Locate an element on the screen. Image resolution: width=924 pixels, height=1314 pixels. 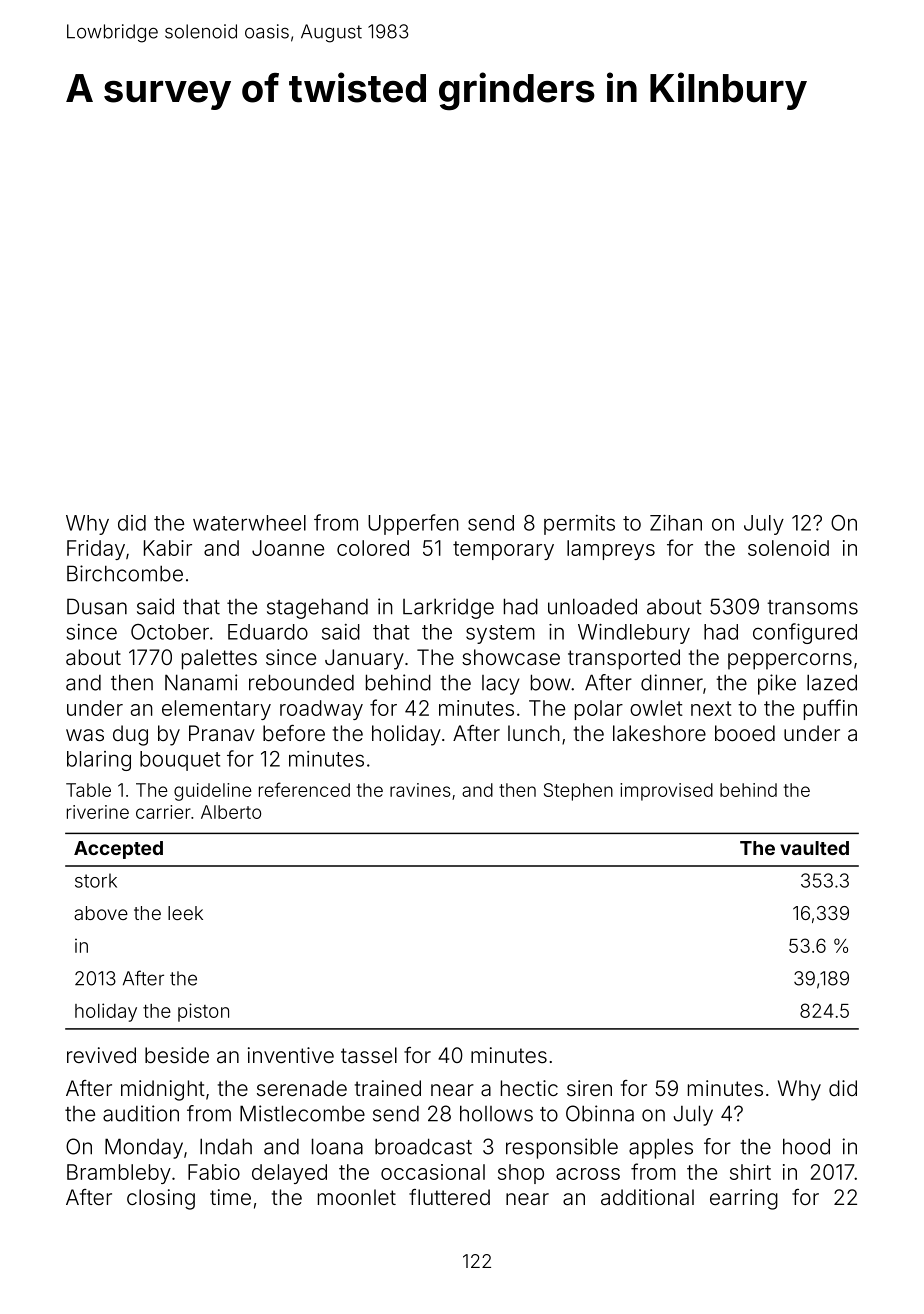
peppercorns is located at coordinates (790, 661).
